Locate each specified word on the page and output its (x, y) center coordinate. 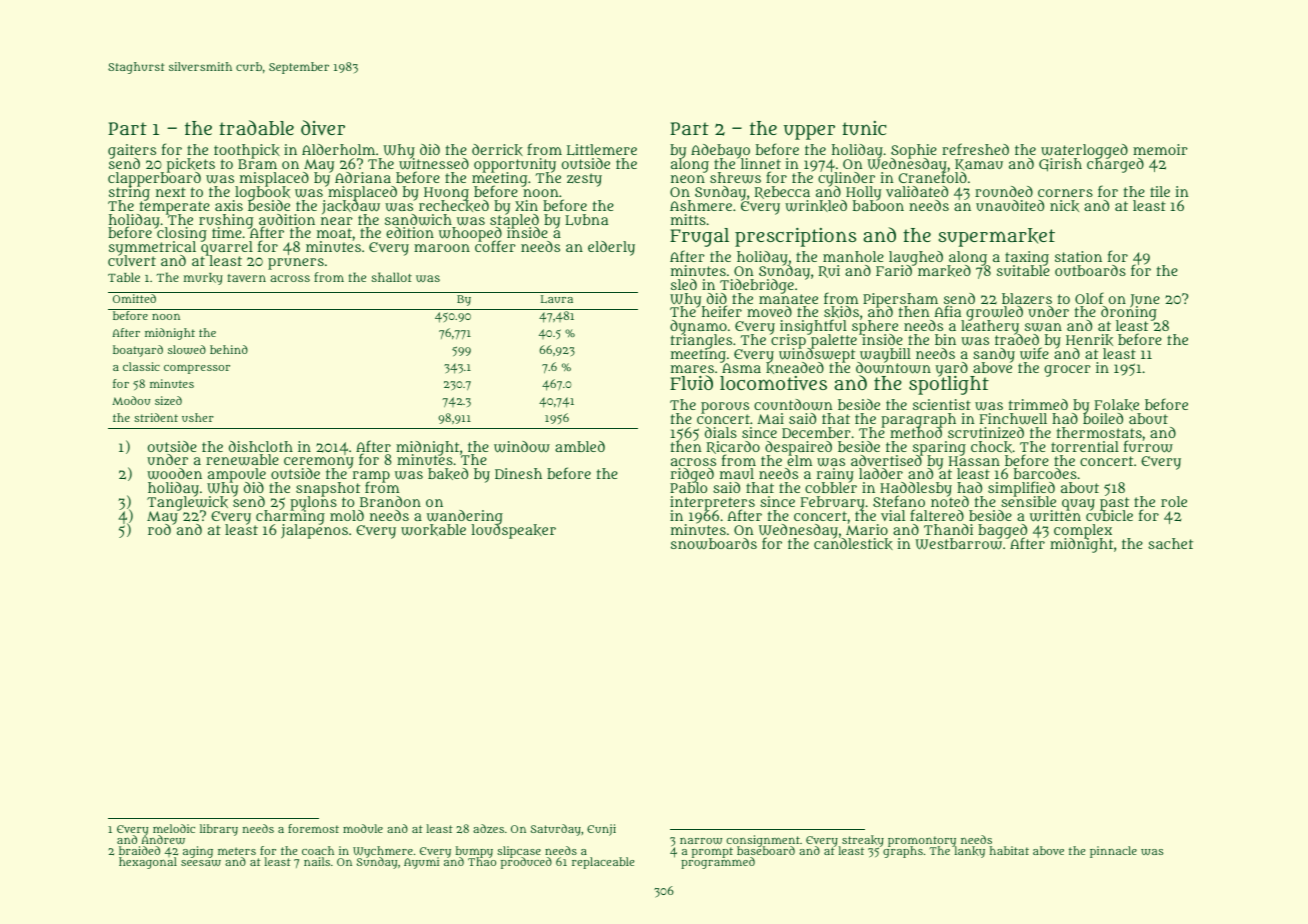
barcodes (1045, 473)
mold (347, 515)
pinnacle (1113, 852)
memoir (1160, 149)
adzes (488, 828)
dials (721, 432)
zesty (584, 180)
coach (318, 850)
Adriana (363, 178)
